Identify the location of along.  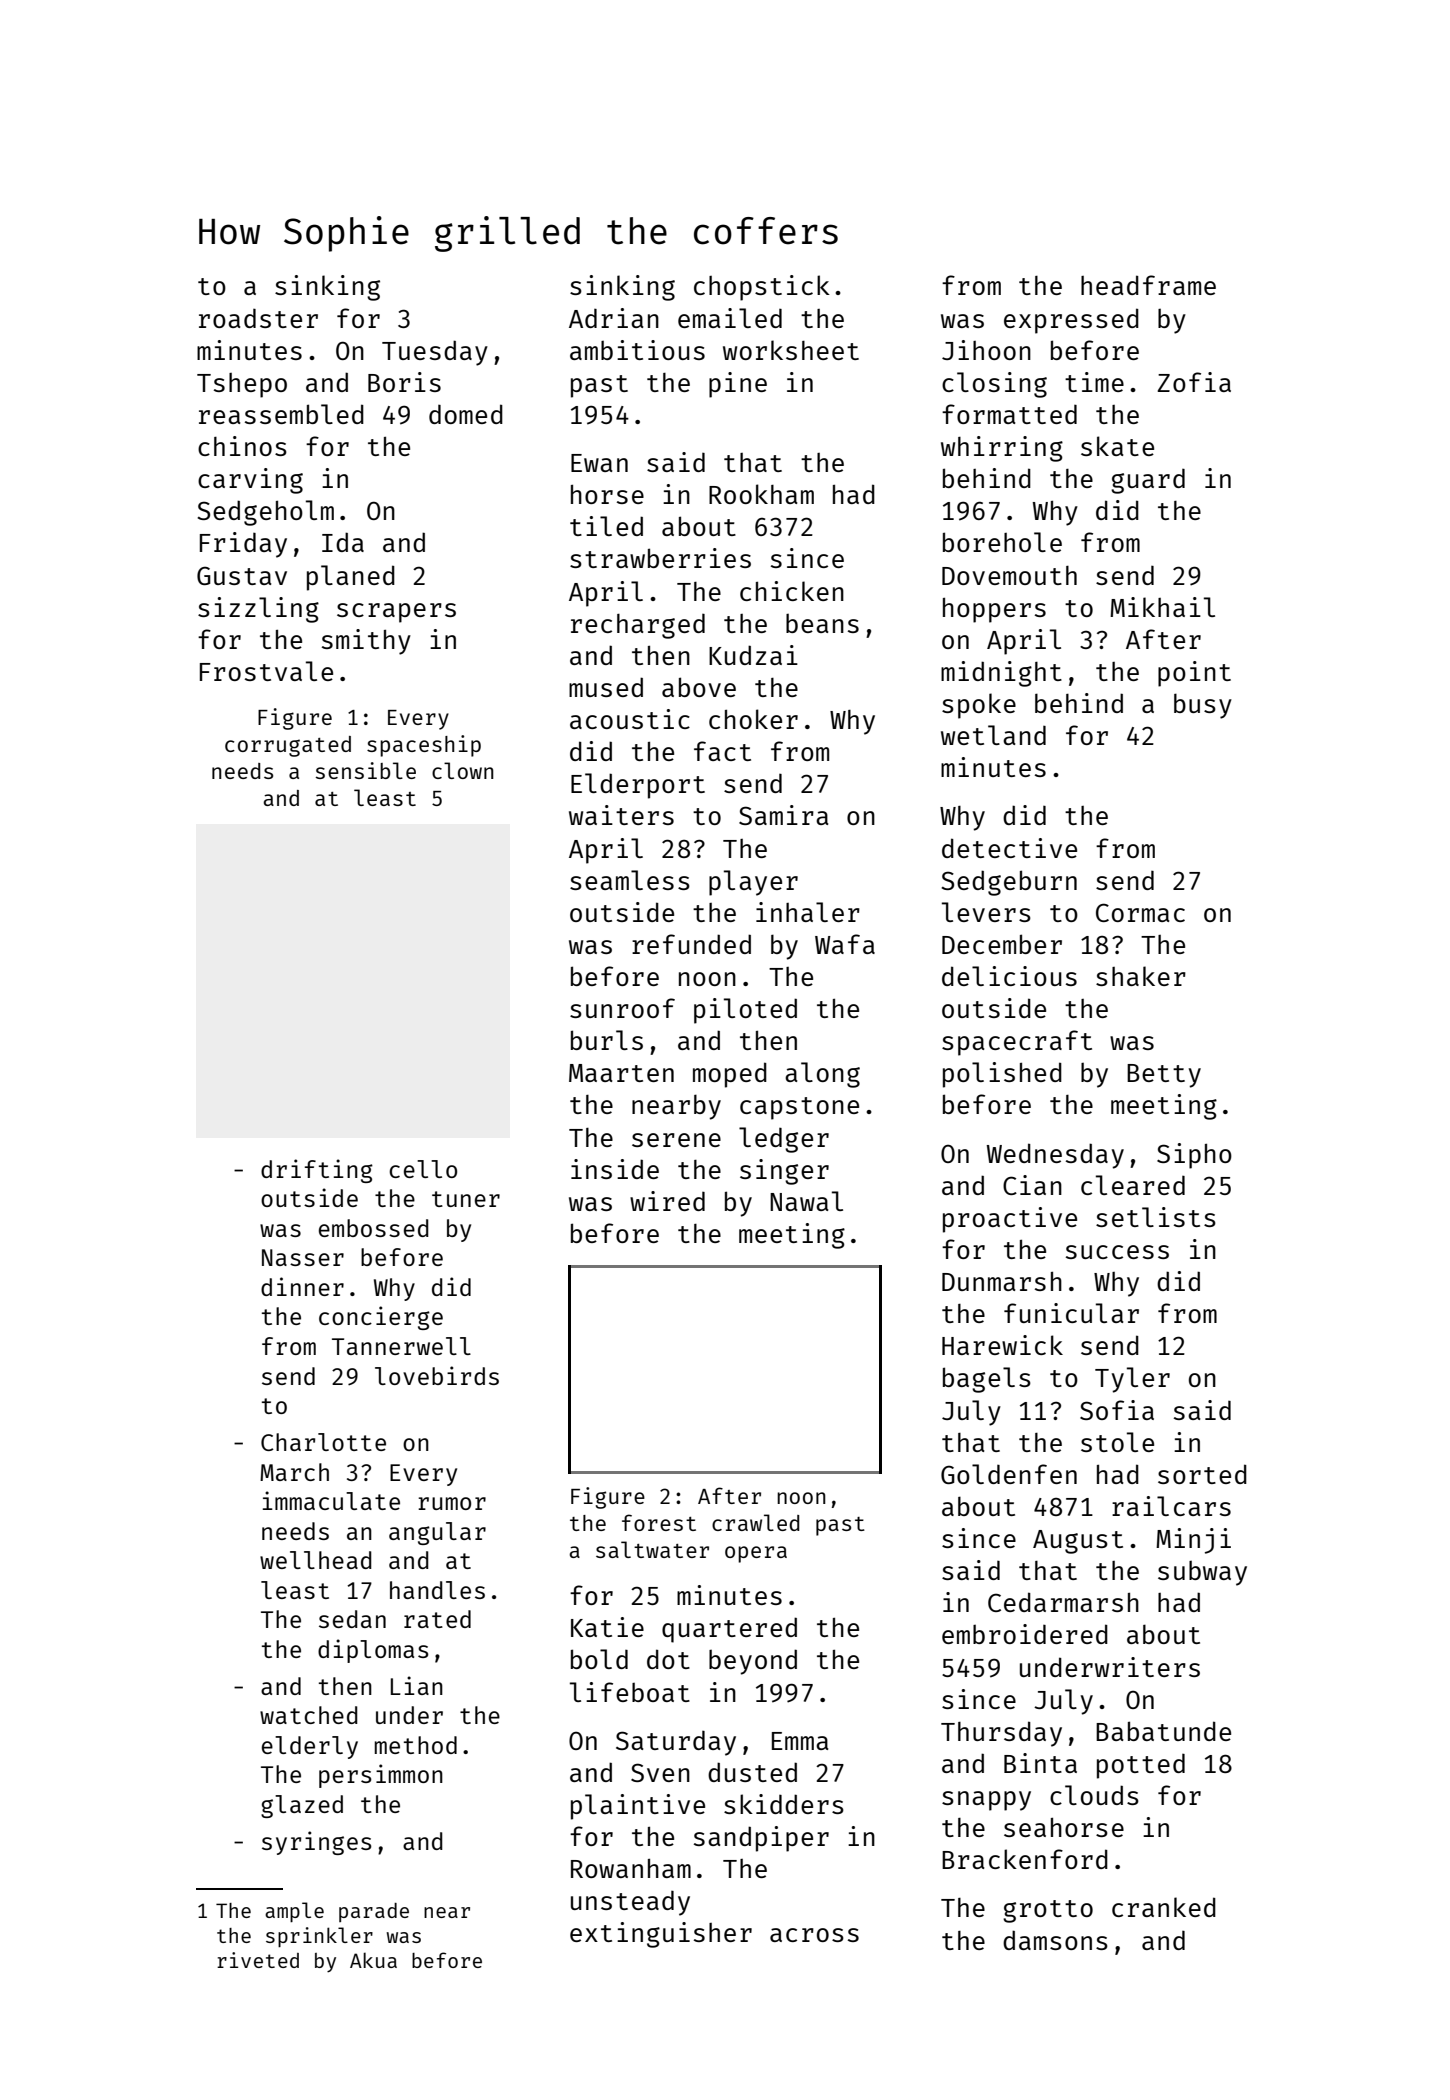
(822, 1075).
